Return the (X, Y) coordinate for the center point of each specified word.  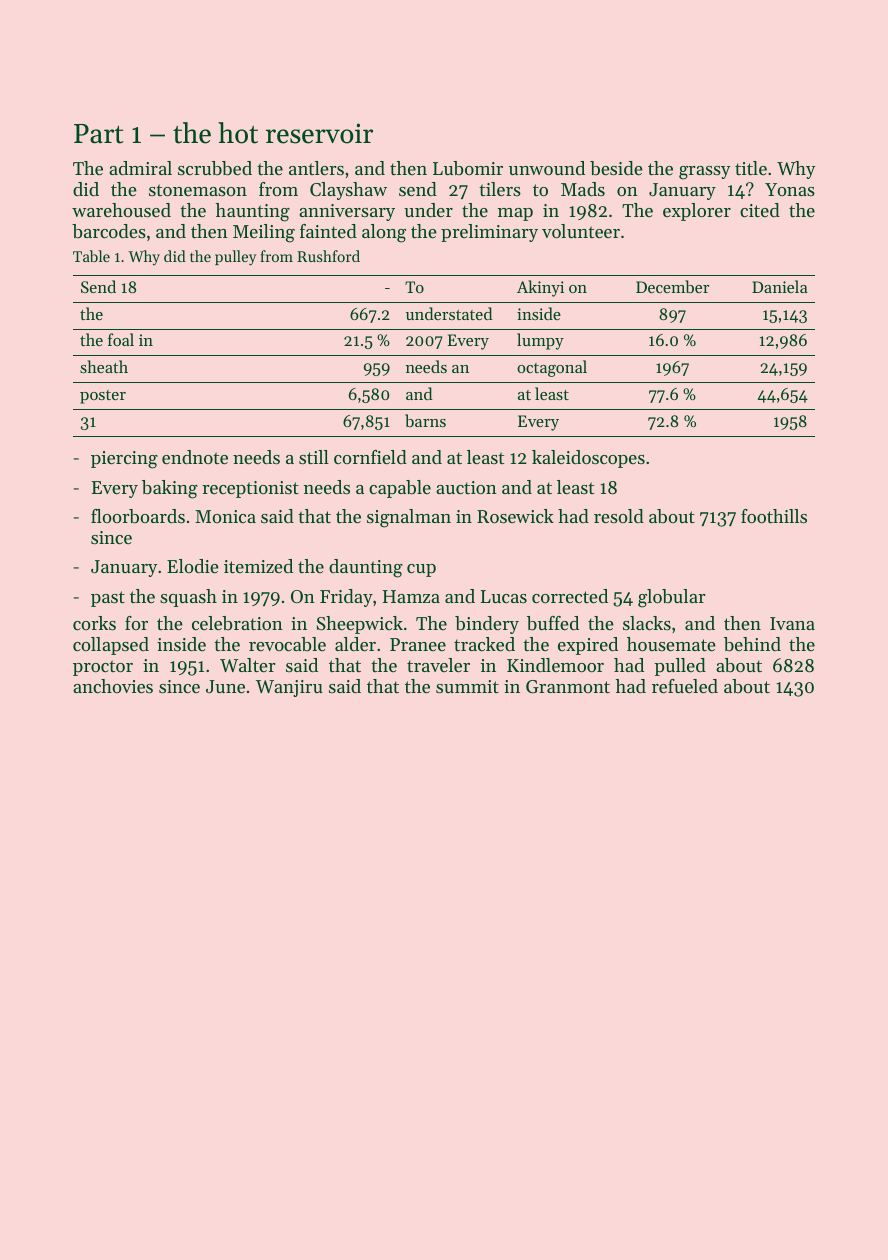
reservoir (319, 133)
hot (238, 133)
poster (103, 397)
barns (425, 420)
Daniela (780, 286)
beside (616, 168)
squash (188, 598)
